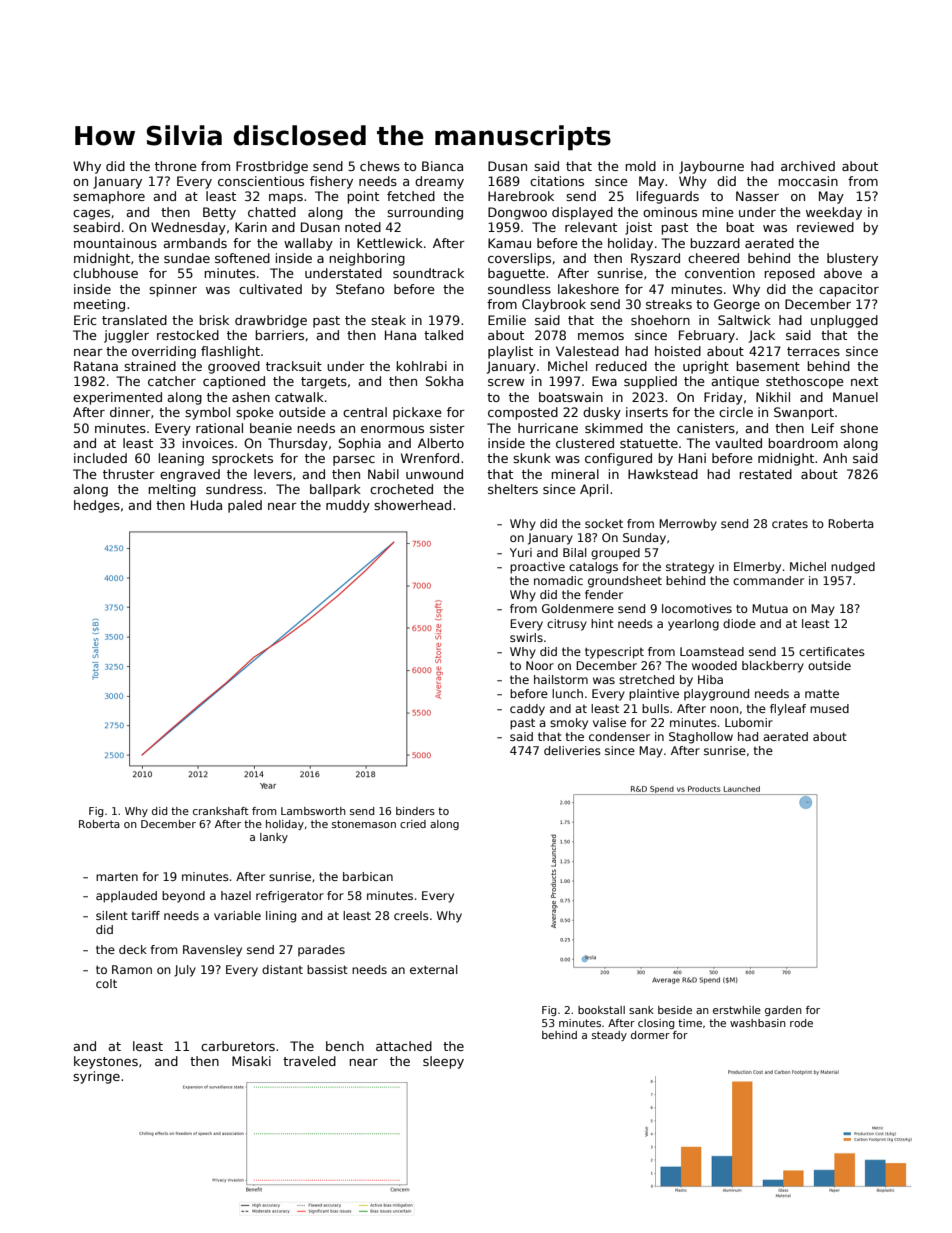  What do you see at coordinates (96, 227) in the screenshot?
I see `seabird` at bounding box center [96, 227].
